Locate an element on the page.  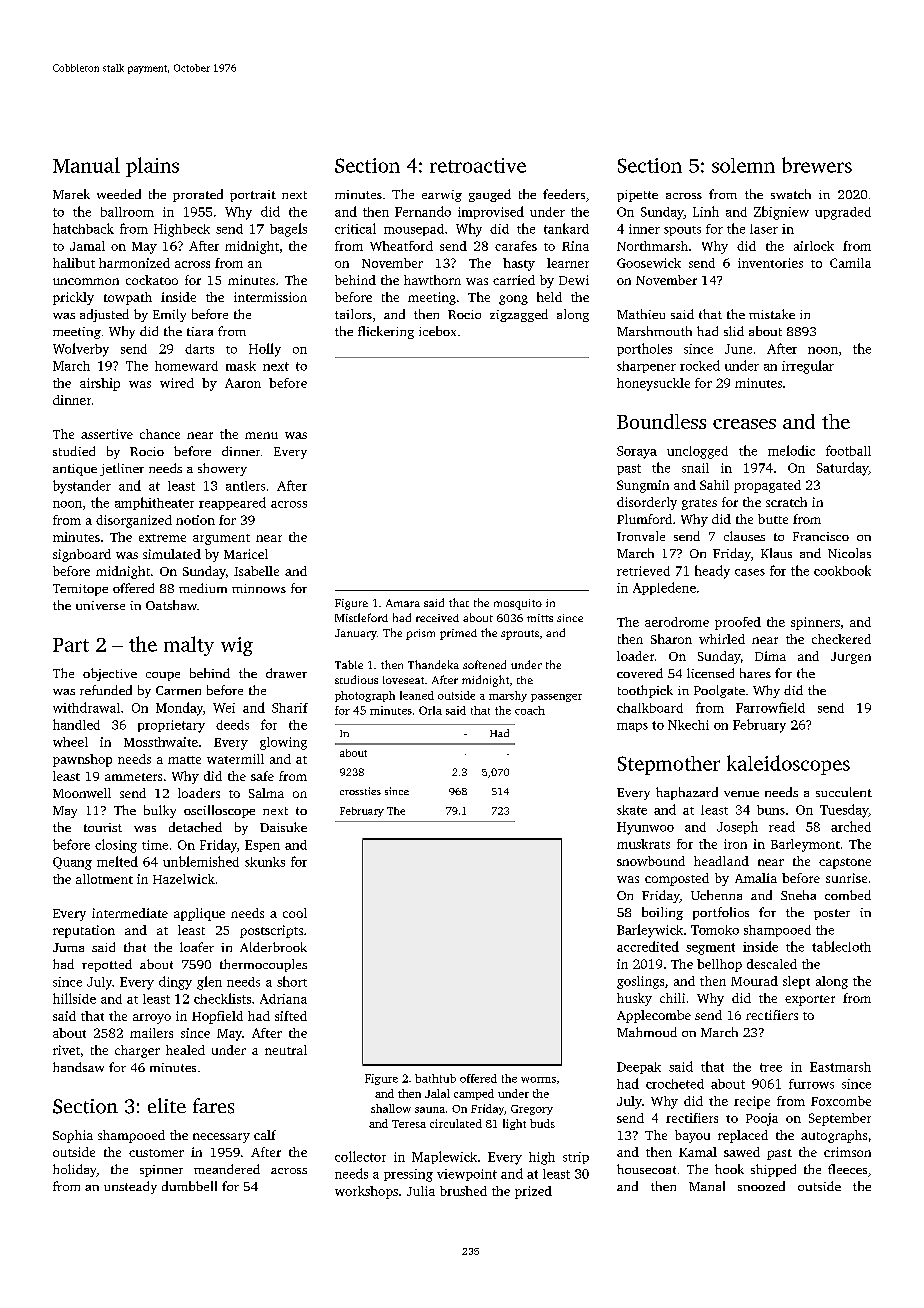
Nkechi is located at coordinates (688, 725).
